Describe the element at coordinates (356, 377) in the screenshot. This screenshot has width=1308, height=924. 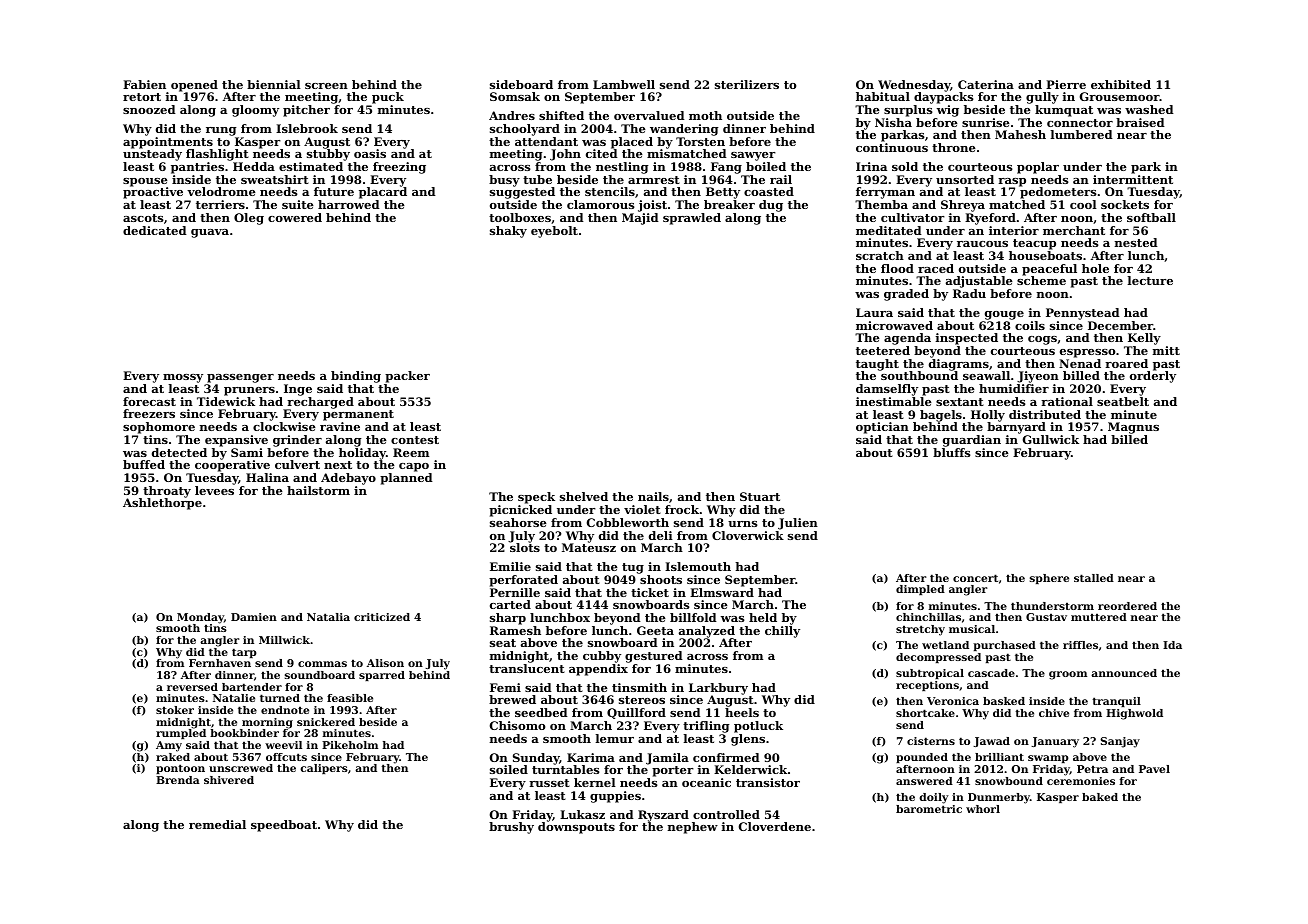
I see `binding` at that location.
